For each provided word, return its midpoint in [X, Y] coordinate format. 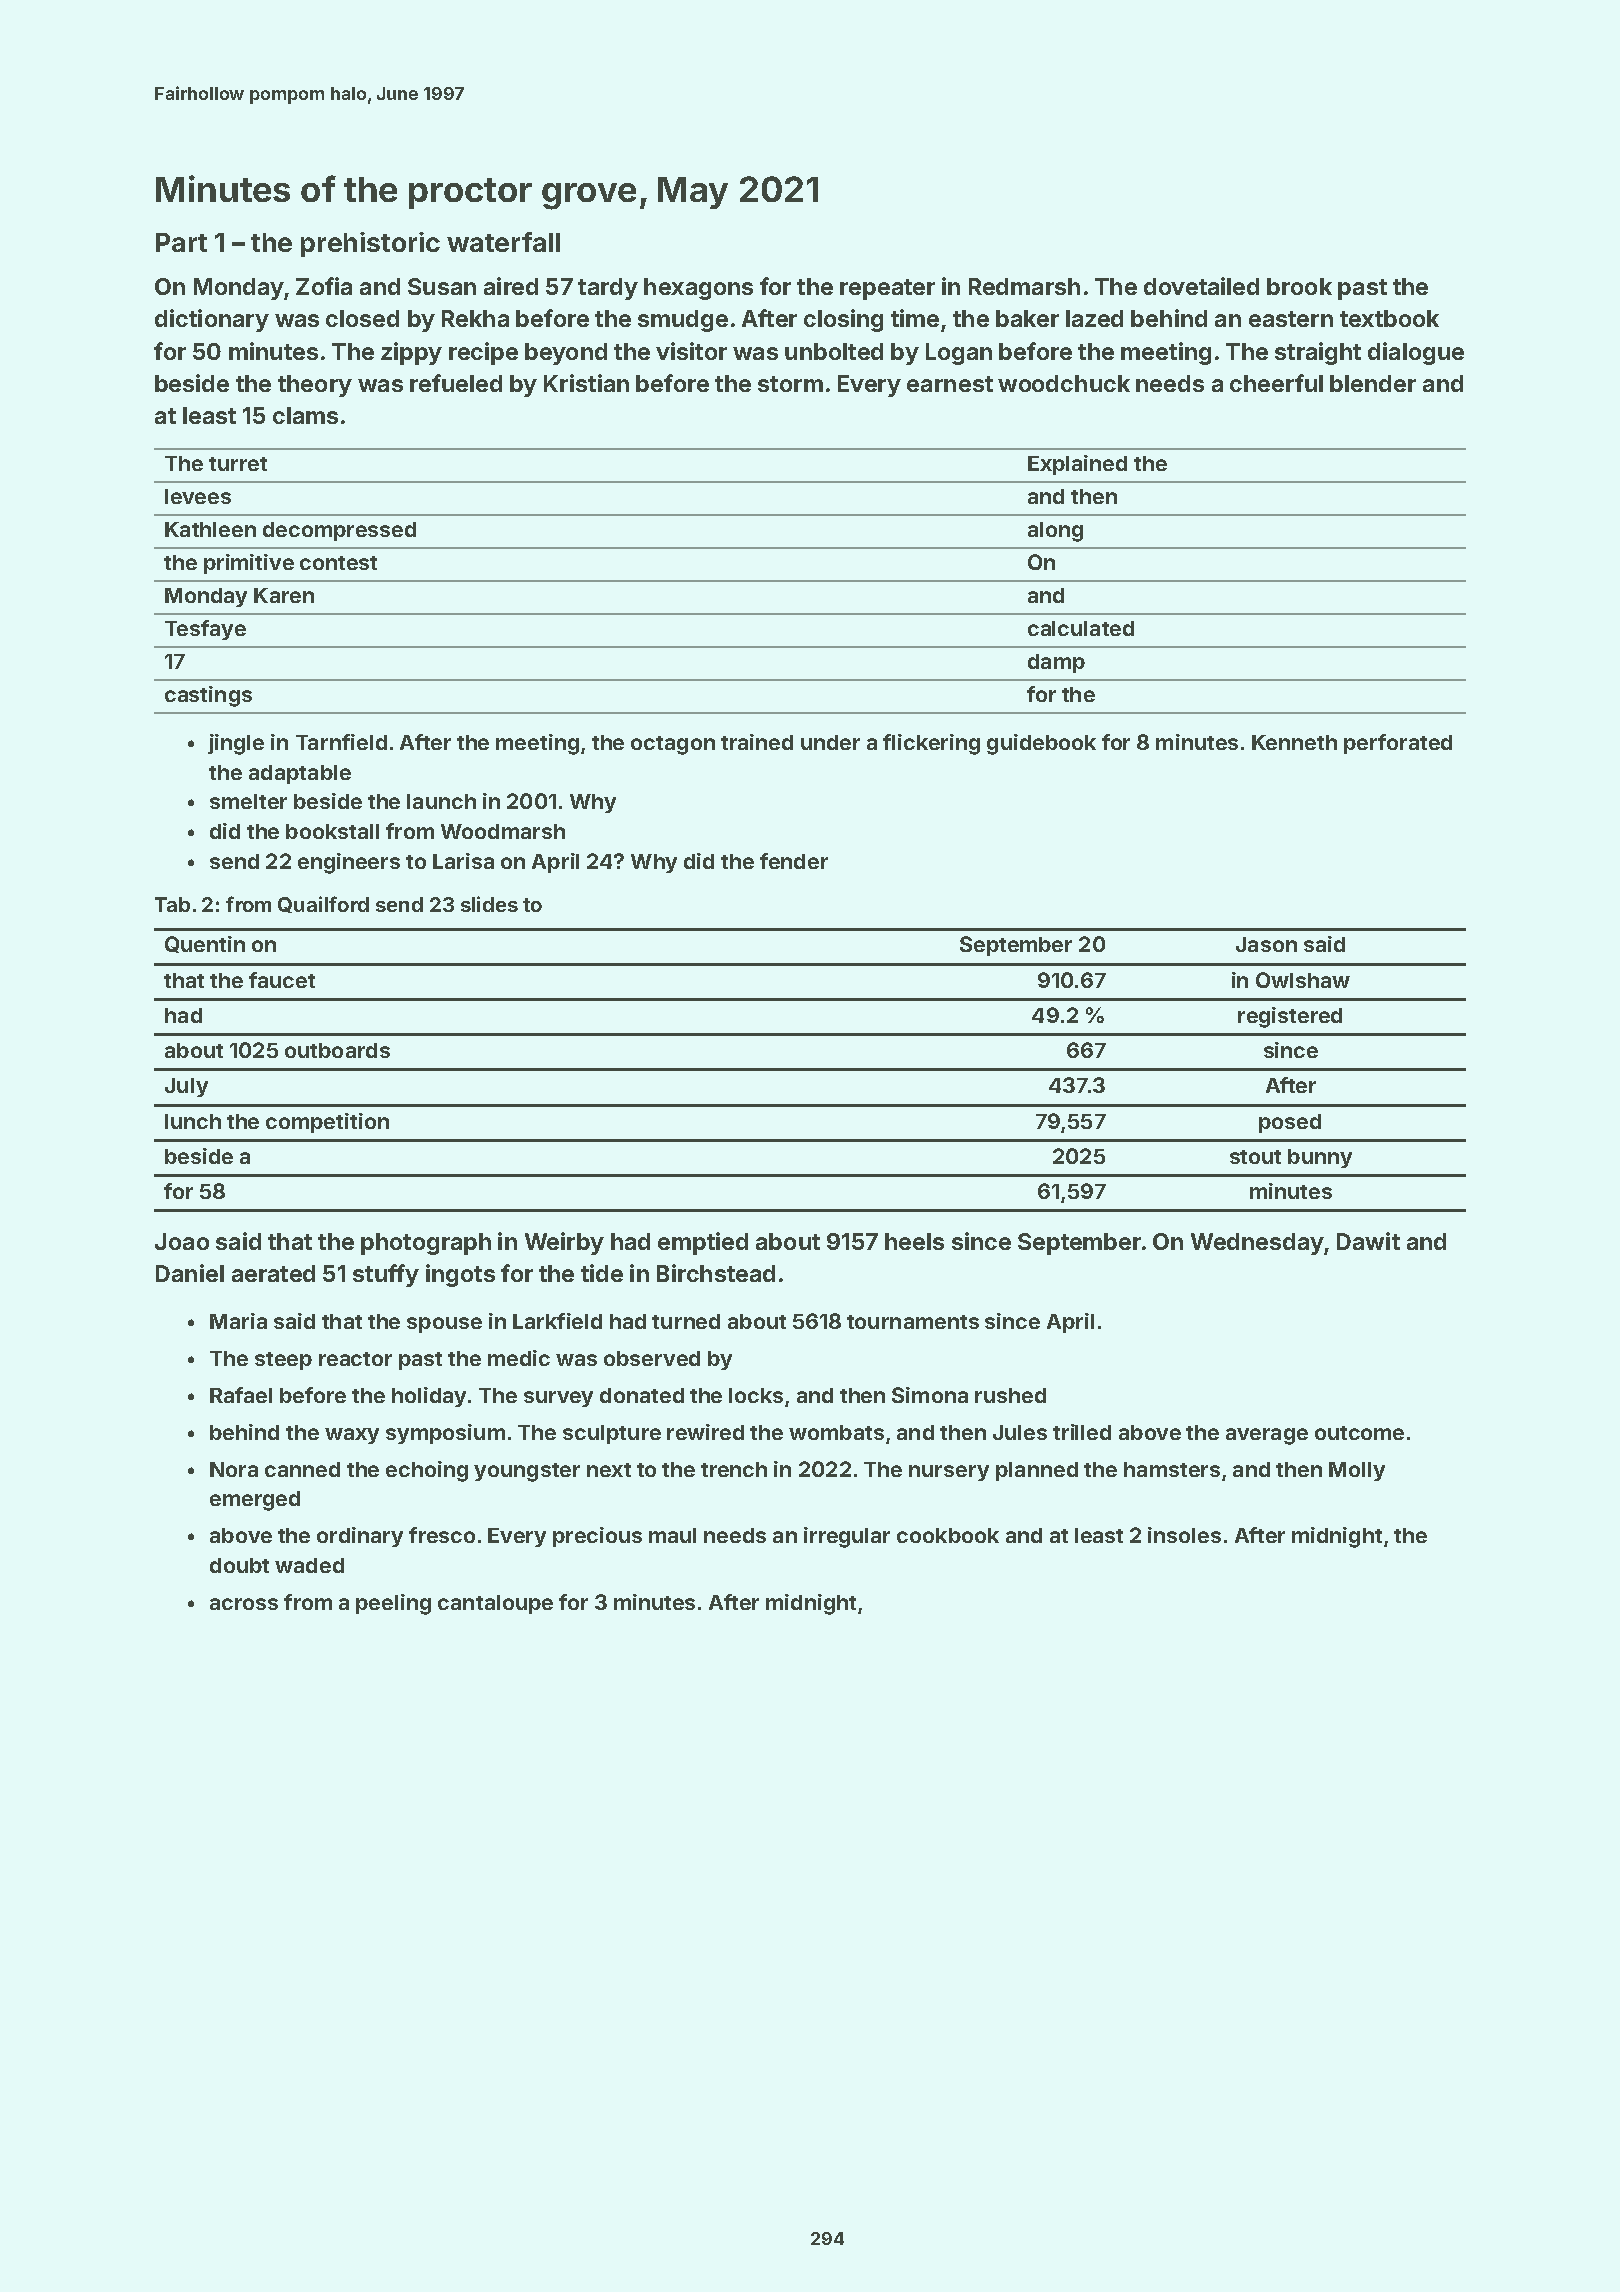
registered [1290, 1017]
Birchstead [716, 1273]
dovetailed [1201, 286]
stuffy [386, 1275]
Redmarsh [1024, 286]
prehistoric [370, 244]
